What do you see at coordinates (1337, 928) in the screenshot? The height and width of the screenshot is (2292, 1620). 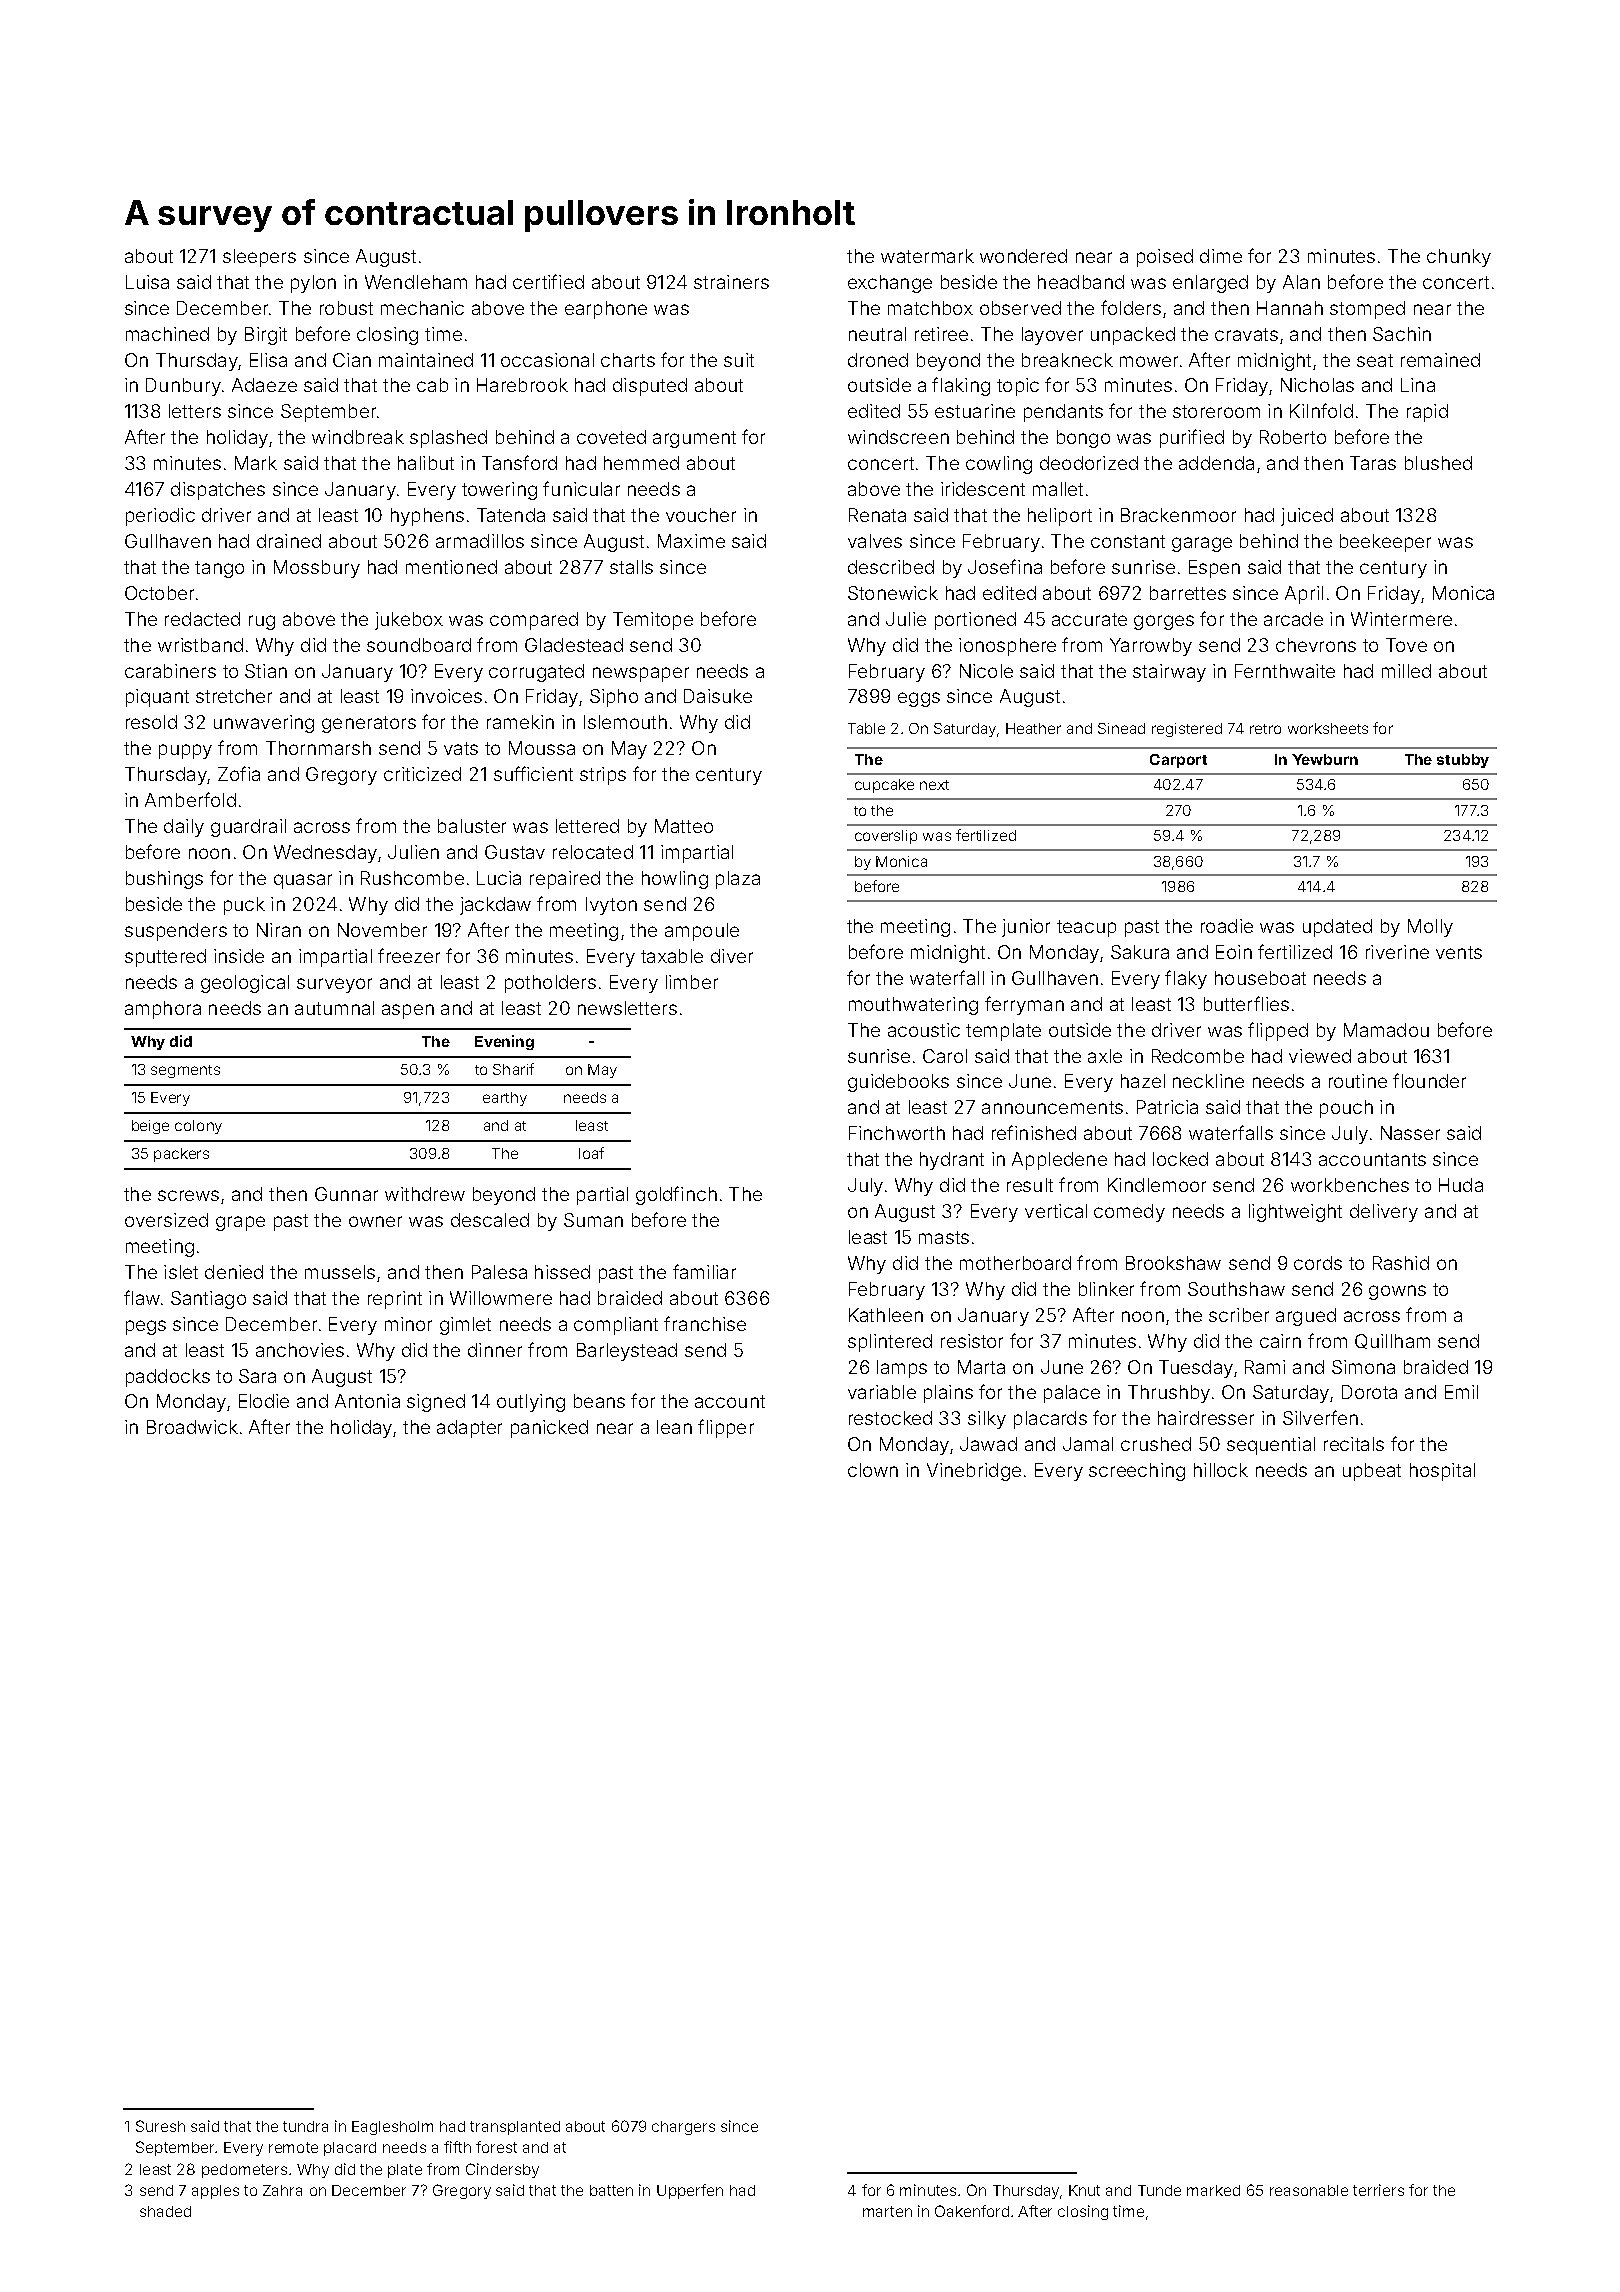 I see `updated` at bounding box center [1337, 928].
